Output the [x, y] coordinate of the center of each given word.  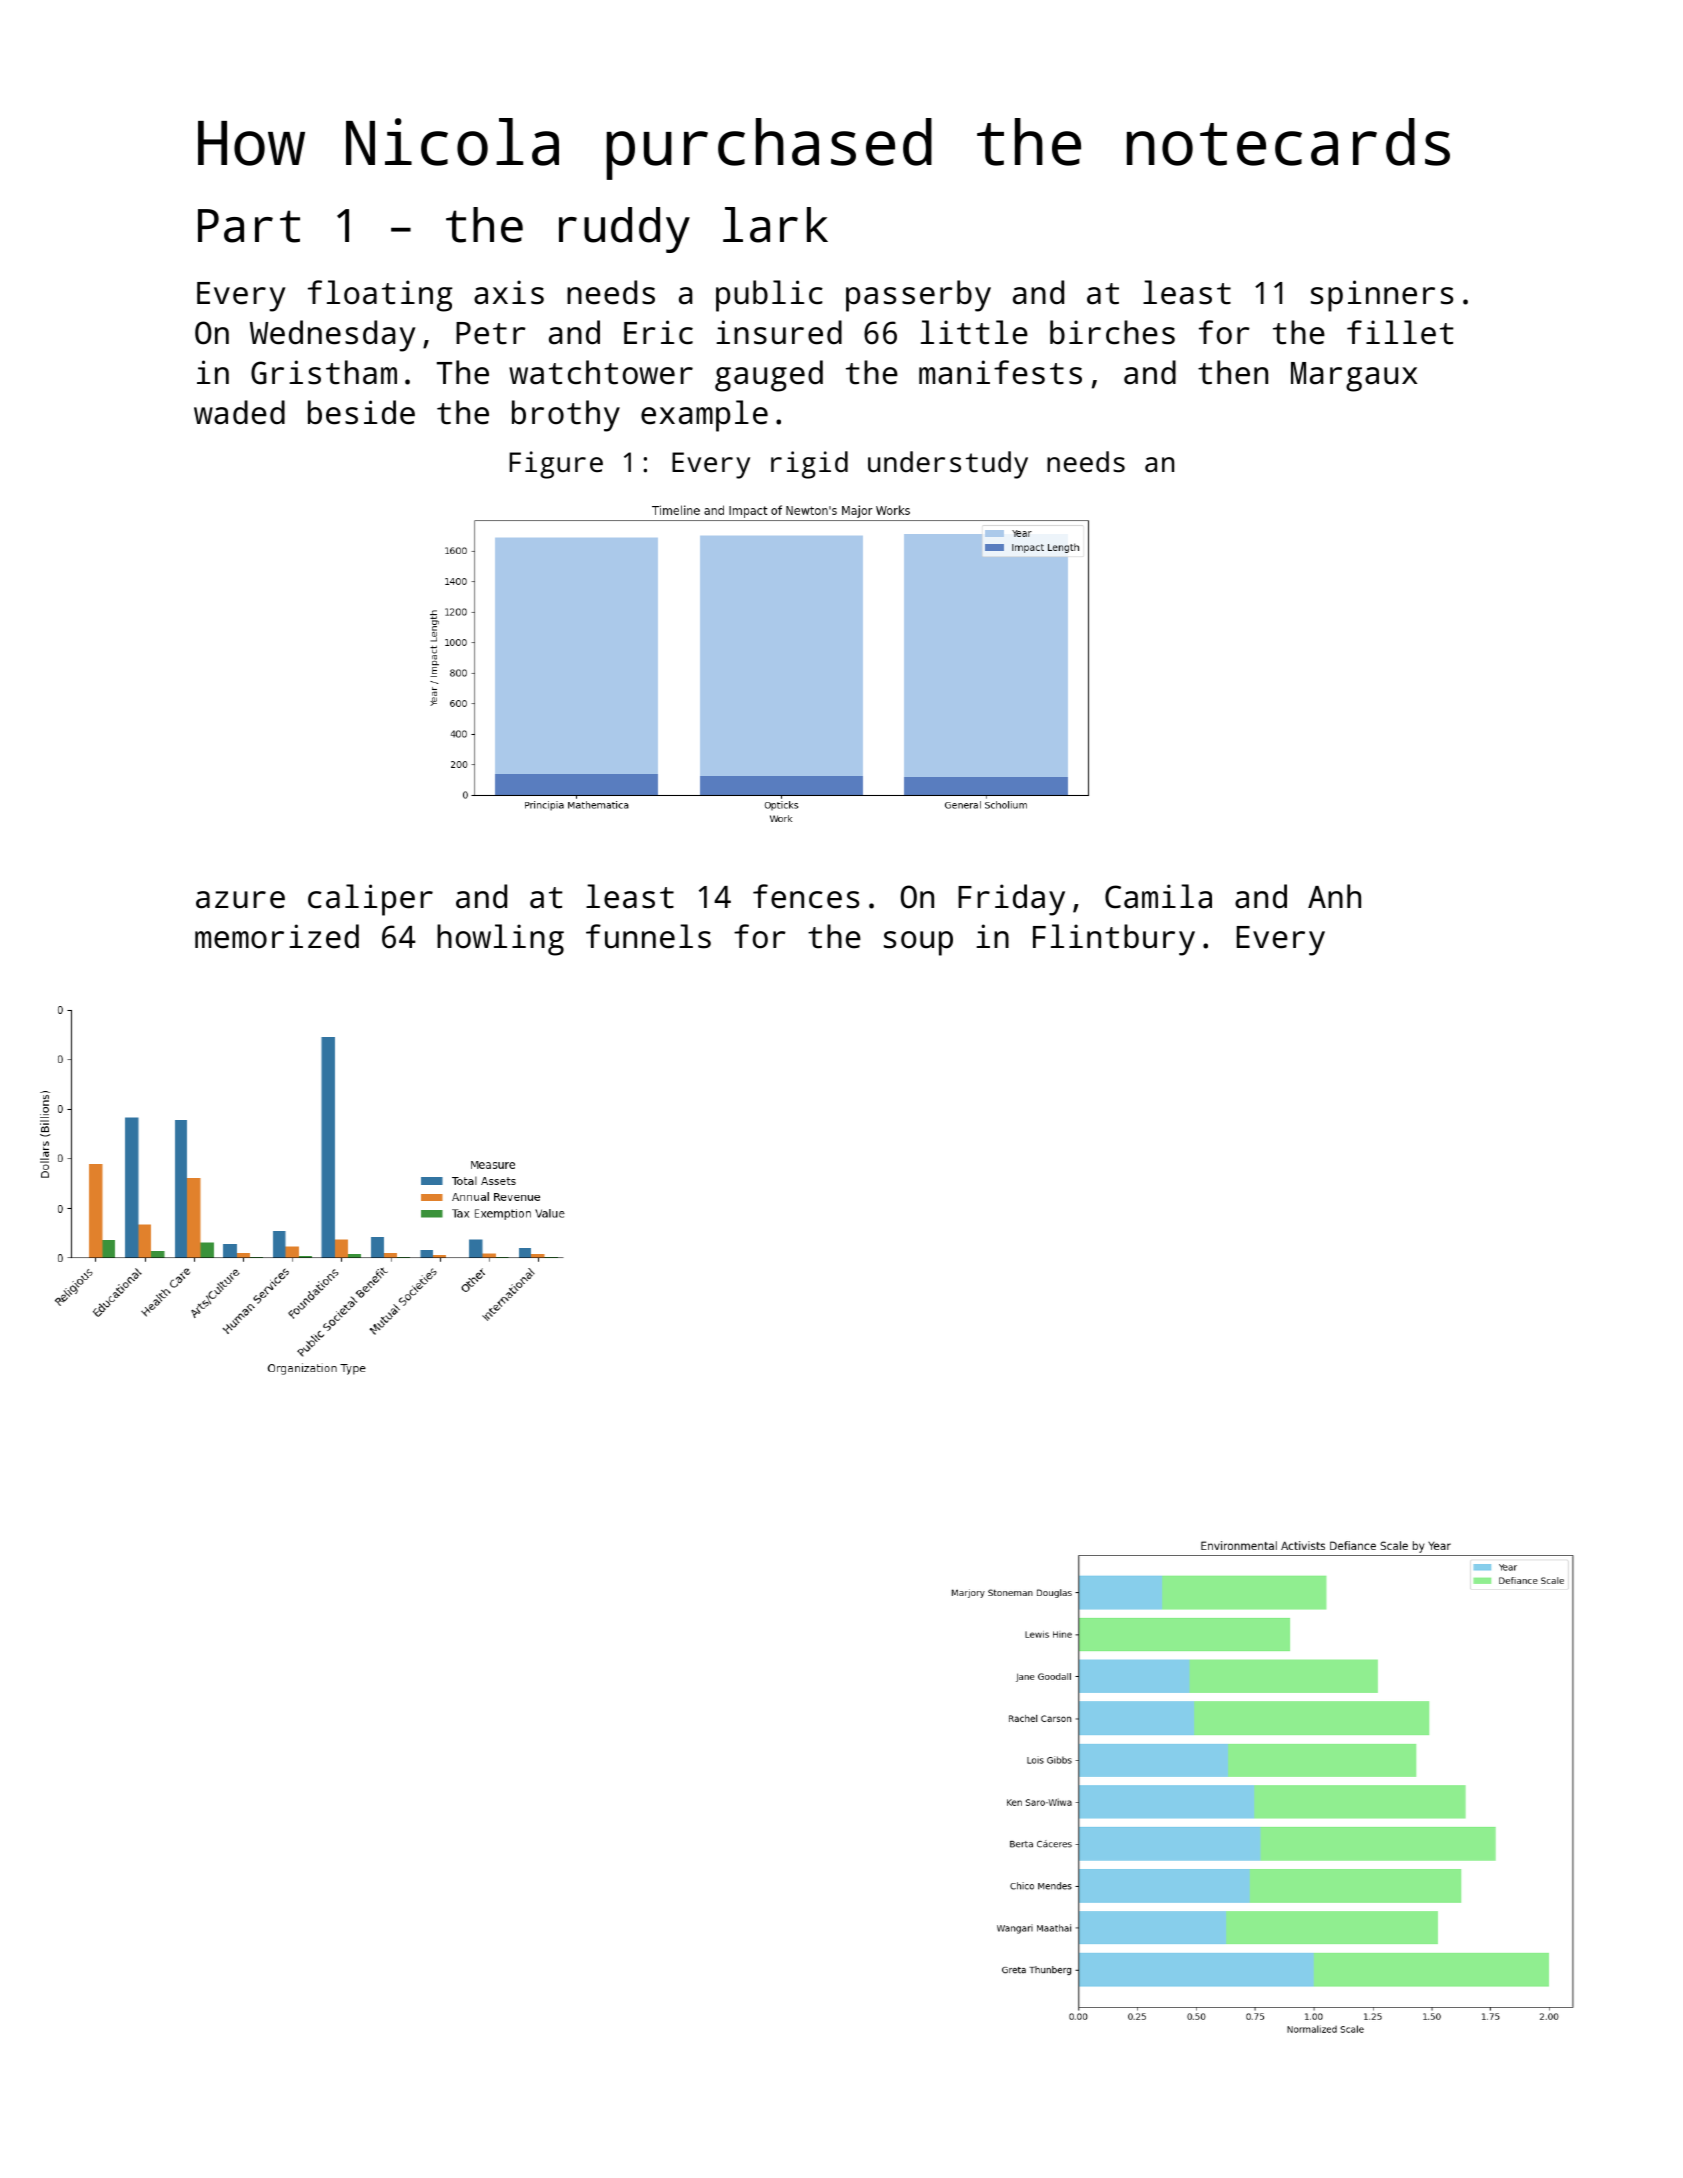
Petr [491, 333]
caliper [370, 900]
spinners [1382, 296]
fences [806, 896]
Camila [1158, 896]
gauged [769, 376]
